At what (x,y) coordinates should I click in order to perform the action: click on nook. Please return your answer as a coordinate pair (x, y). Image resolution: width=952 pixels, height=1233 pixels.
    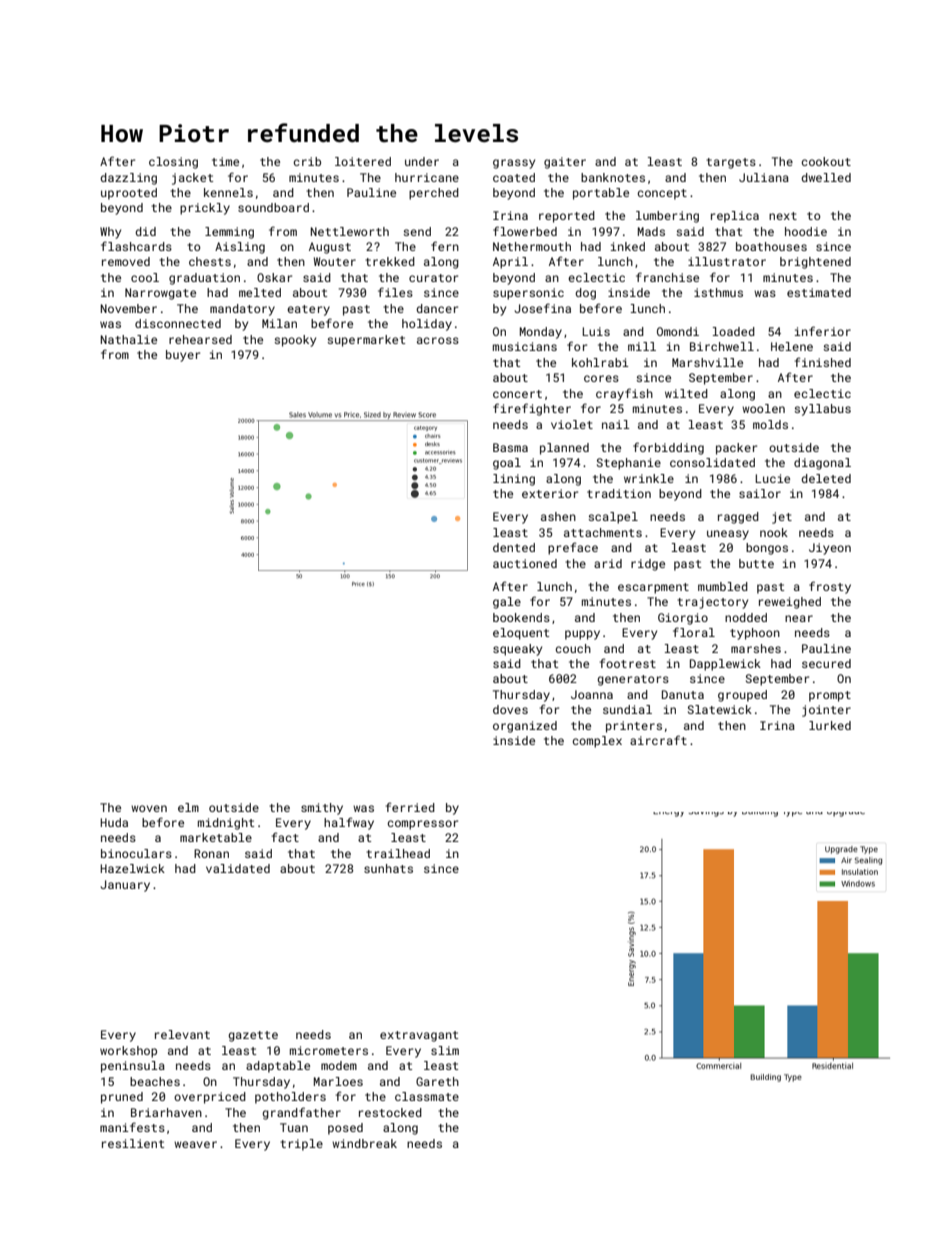
    Looking at the image, I should click on (774, 532).
